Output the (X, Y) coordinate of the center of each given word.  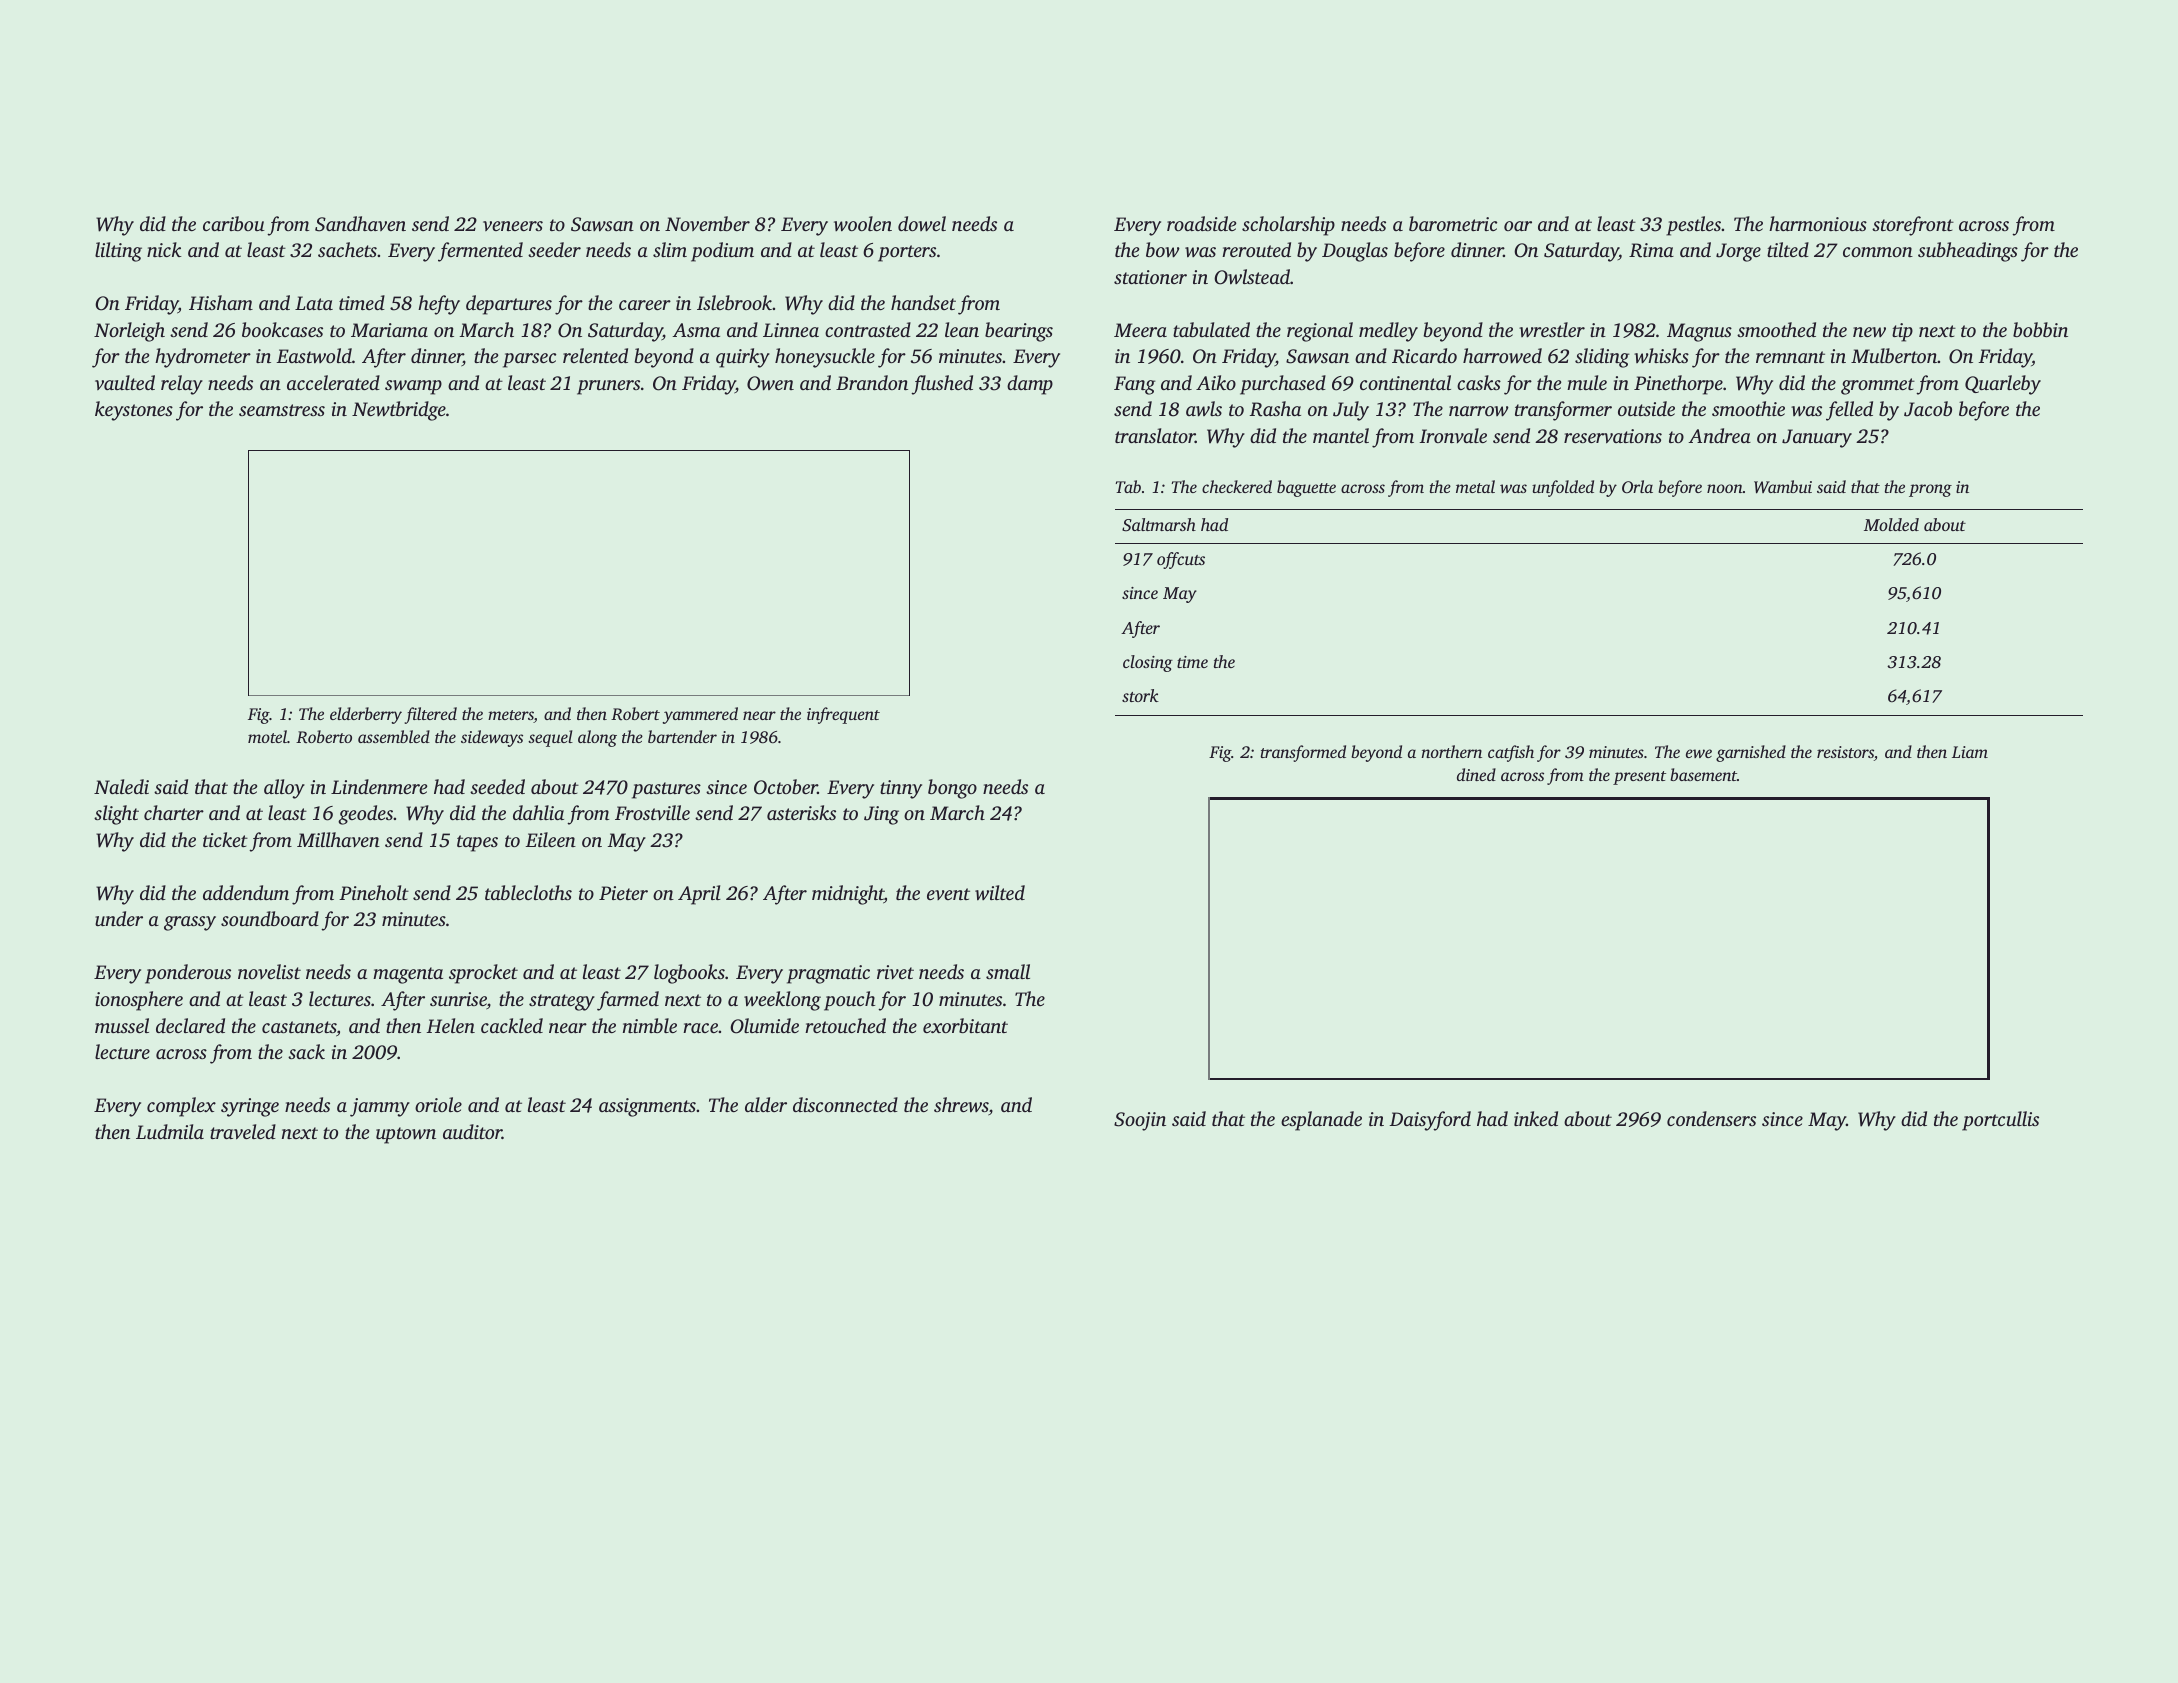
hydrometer (203, 358)
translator (1155, 435)
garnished (1751, 753)
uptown (406, 1135)
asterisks (801, 812)
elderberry (366, 715)
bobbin (2040, 329)
